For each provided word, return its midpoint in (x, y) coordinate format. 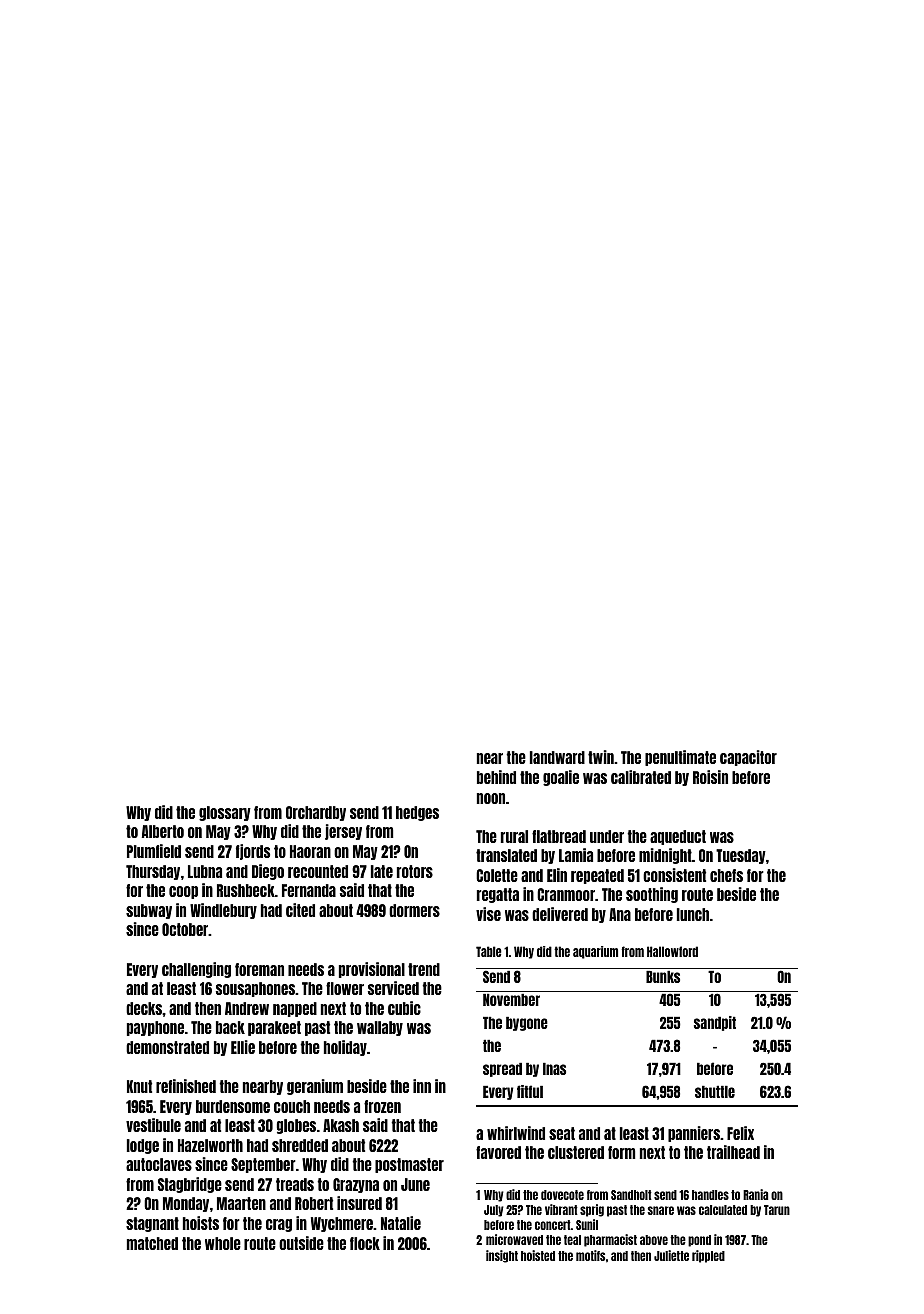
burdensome (233, 1106)
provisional (372, 970)
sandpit (715, 1023)
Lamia (576, 855)
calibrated (641, 777)
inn (422, 1086)
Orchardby (316, 813)
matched (152, 1243)
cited (300, 910)
